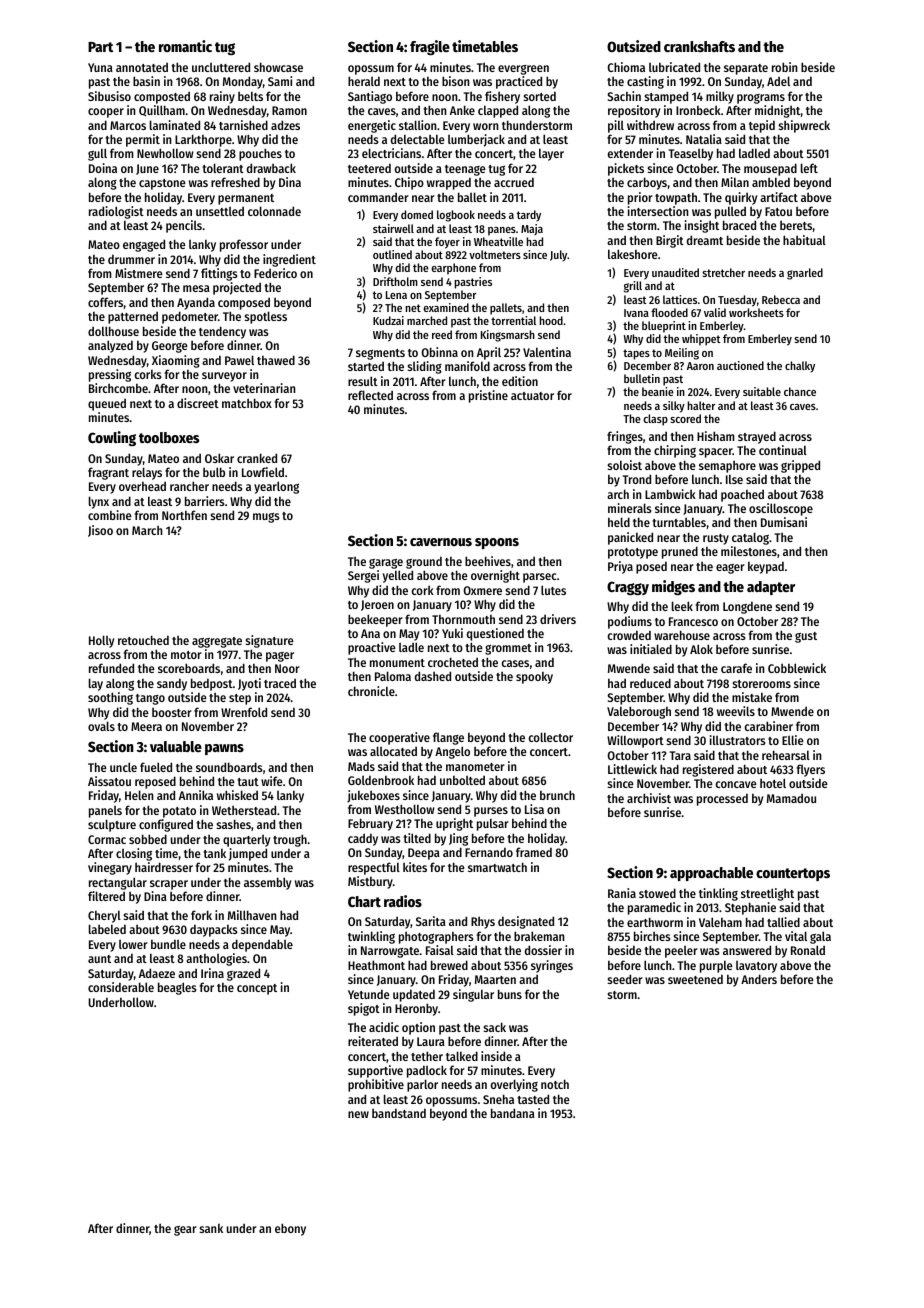 The height and width of the image is (1308, 924). Describe the element at coordinates (657, 893) in the image. I see `stowed` at that location.
